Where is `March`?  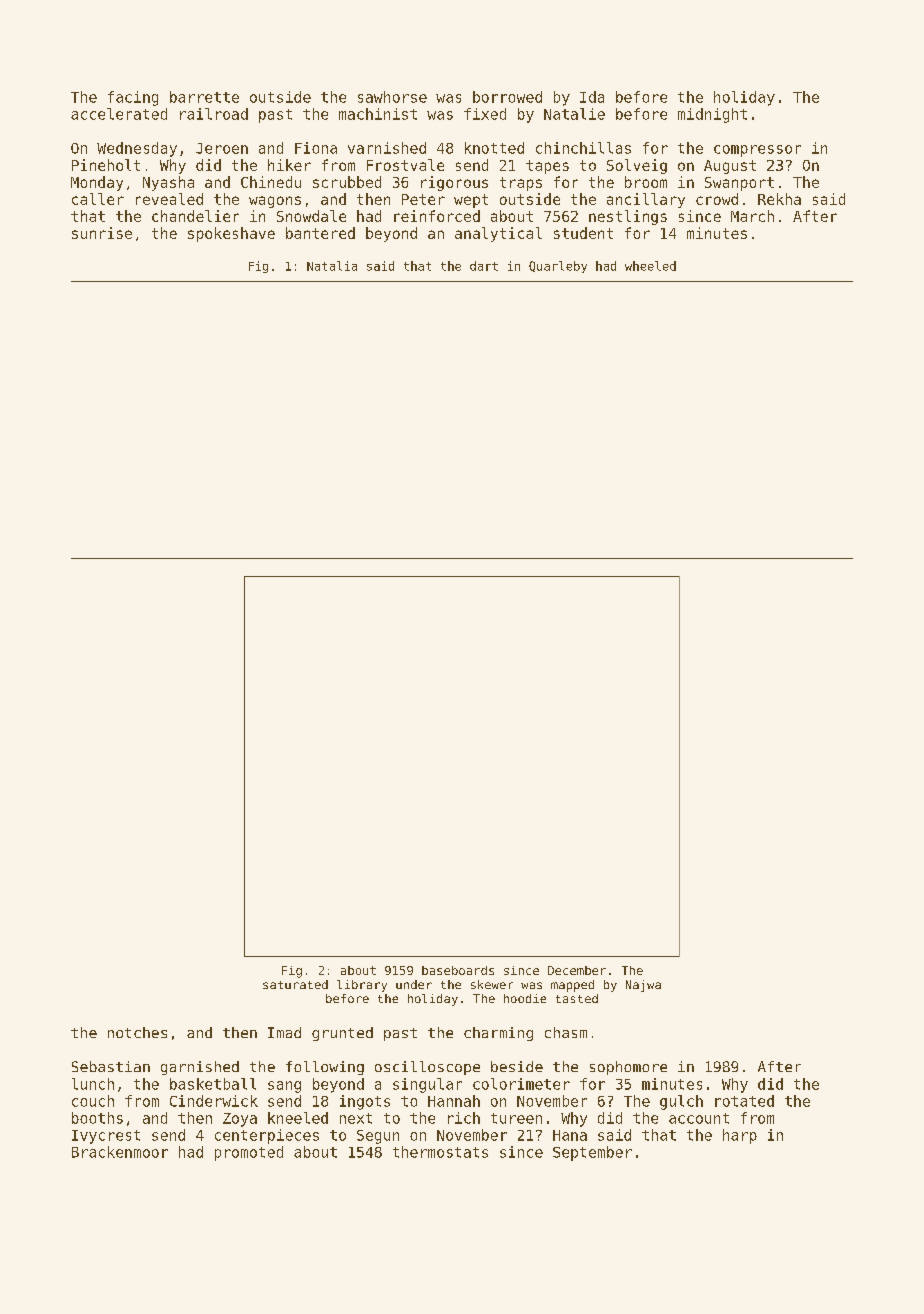 March is located at coordinates (752, 216).
